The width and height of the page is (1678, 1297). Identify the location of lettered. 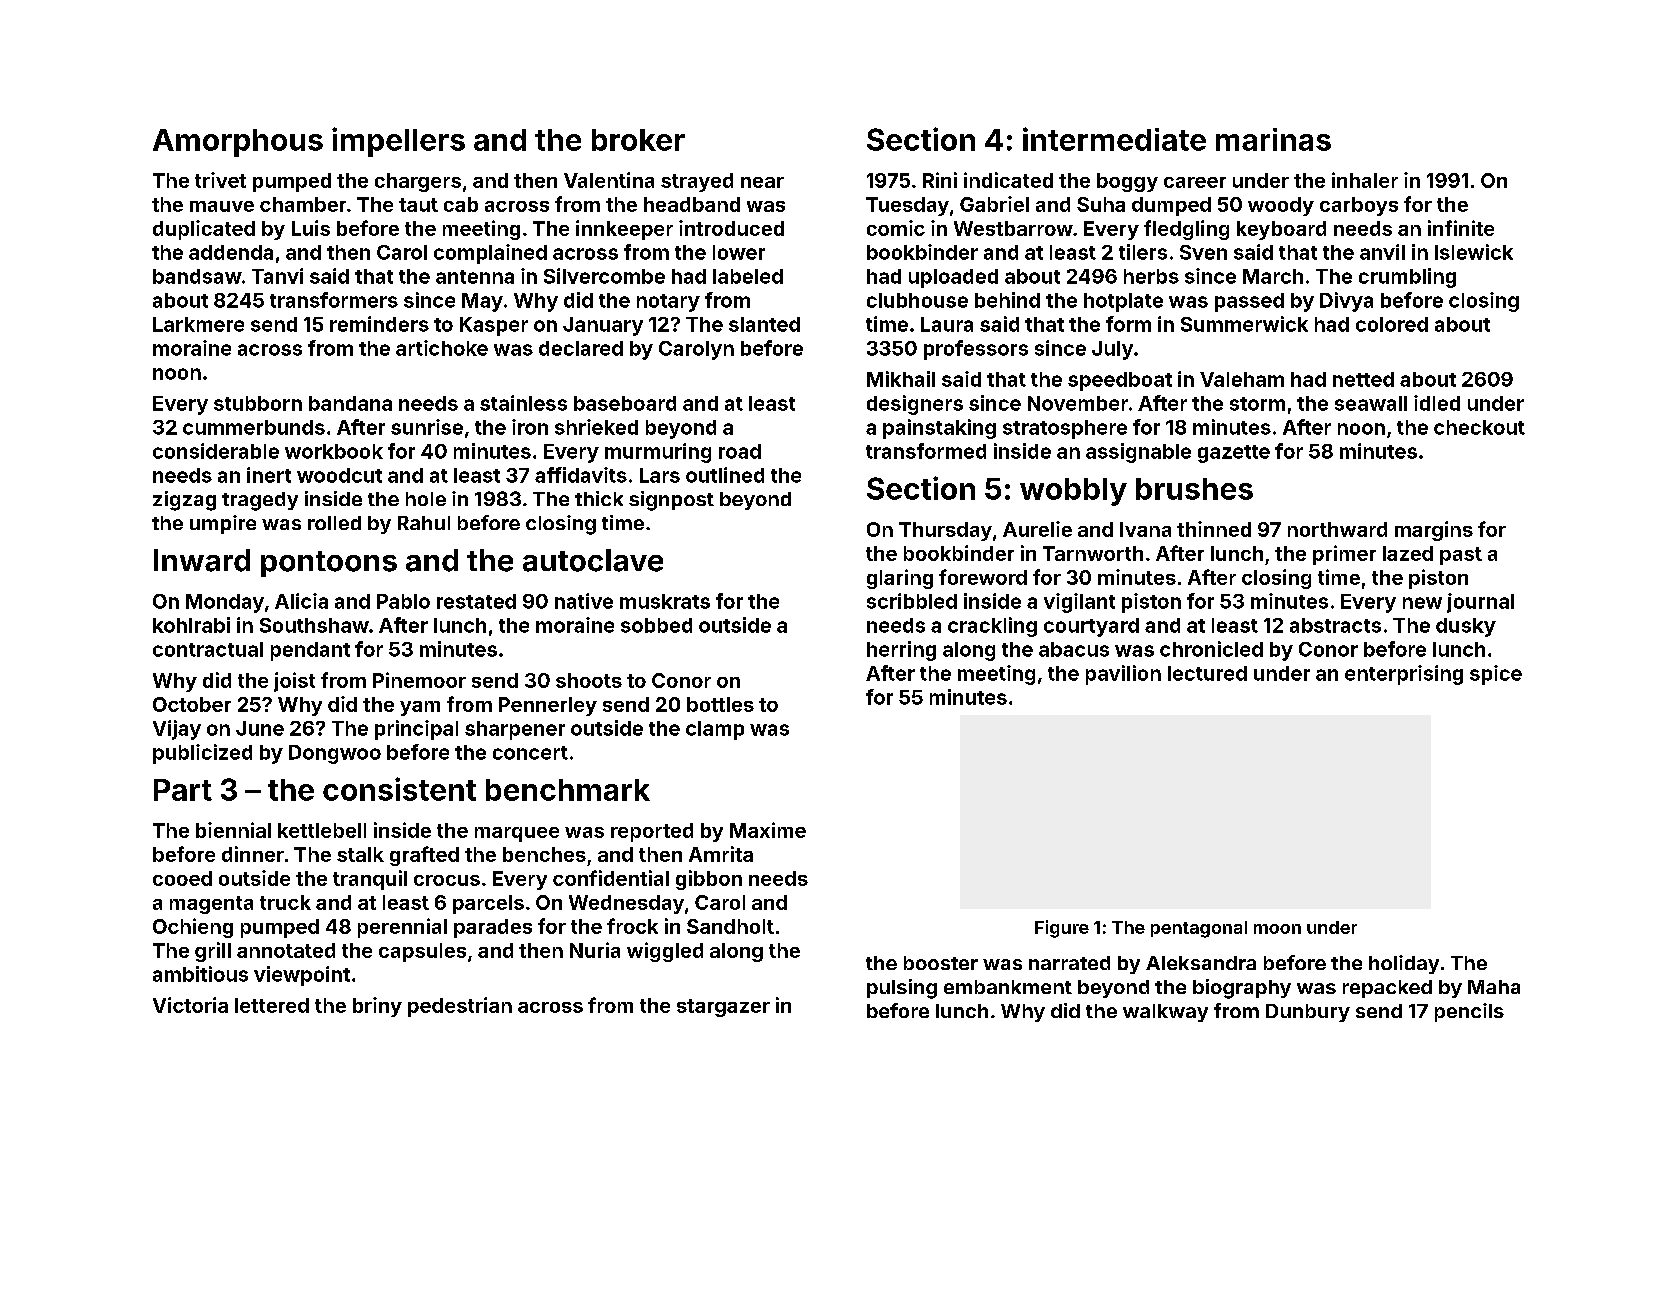
(272, 1005).
